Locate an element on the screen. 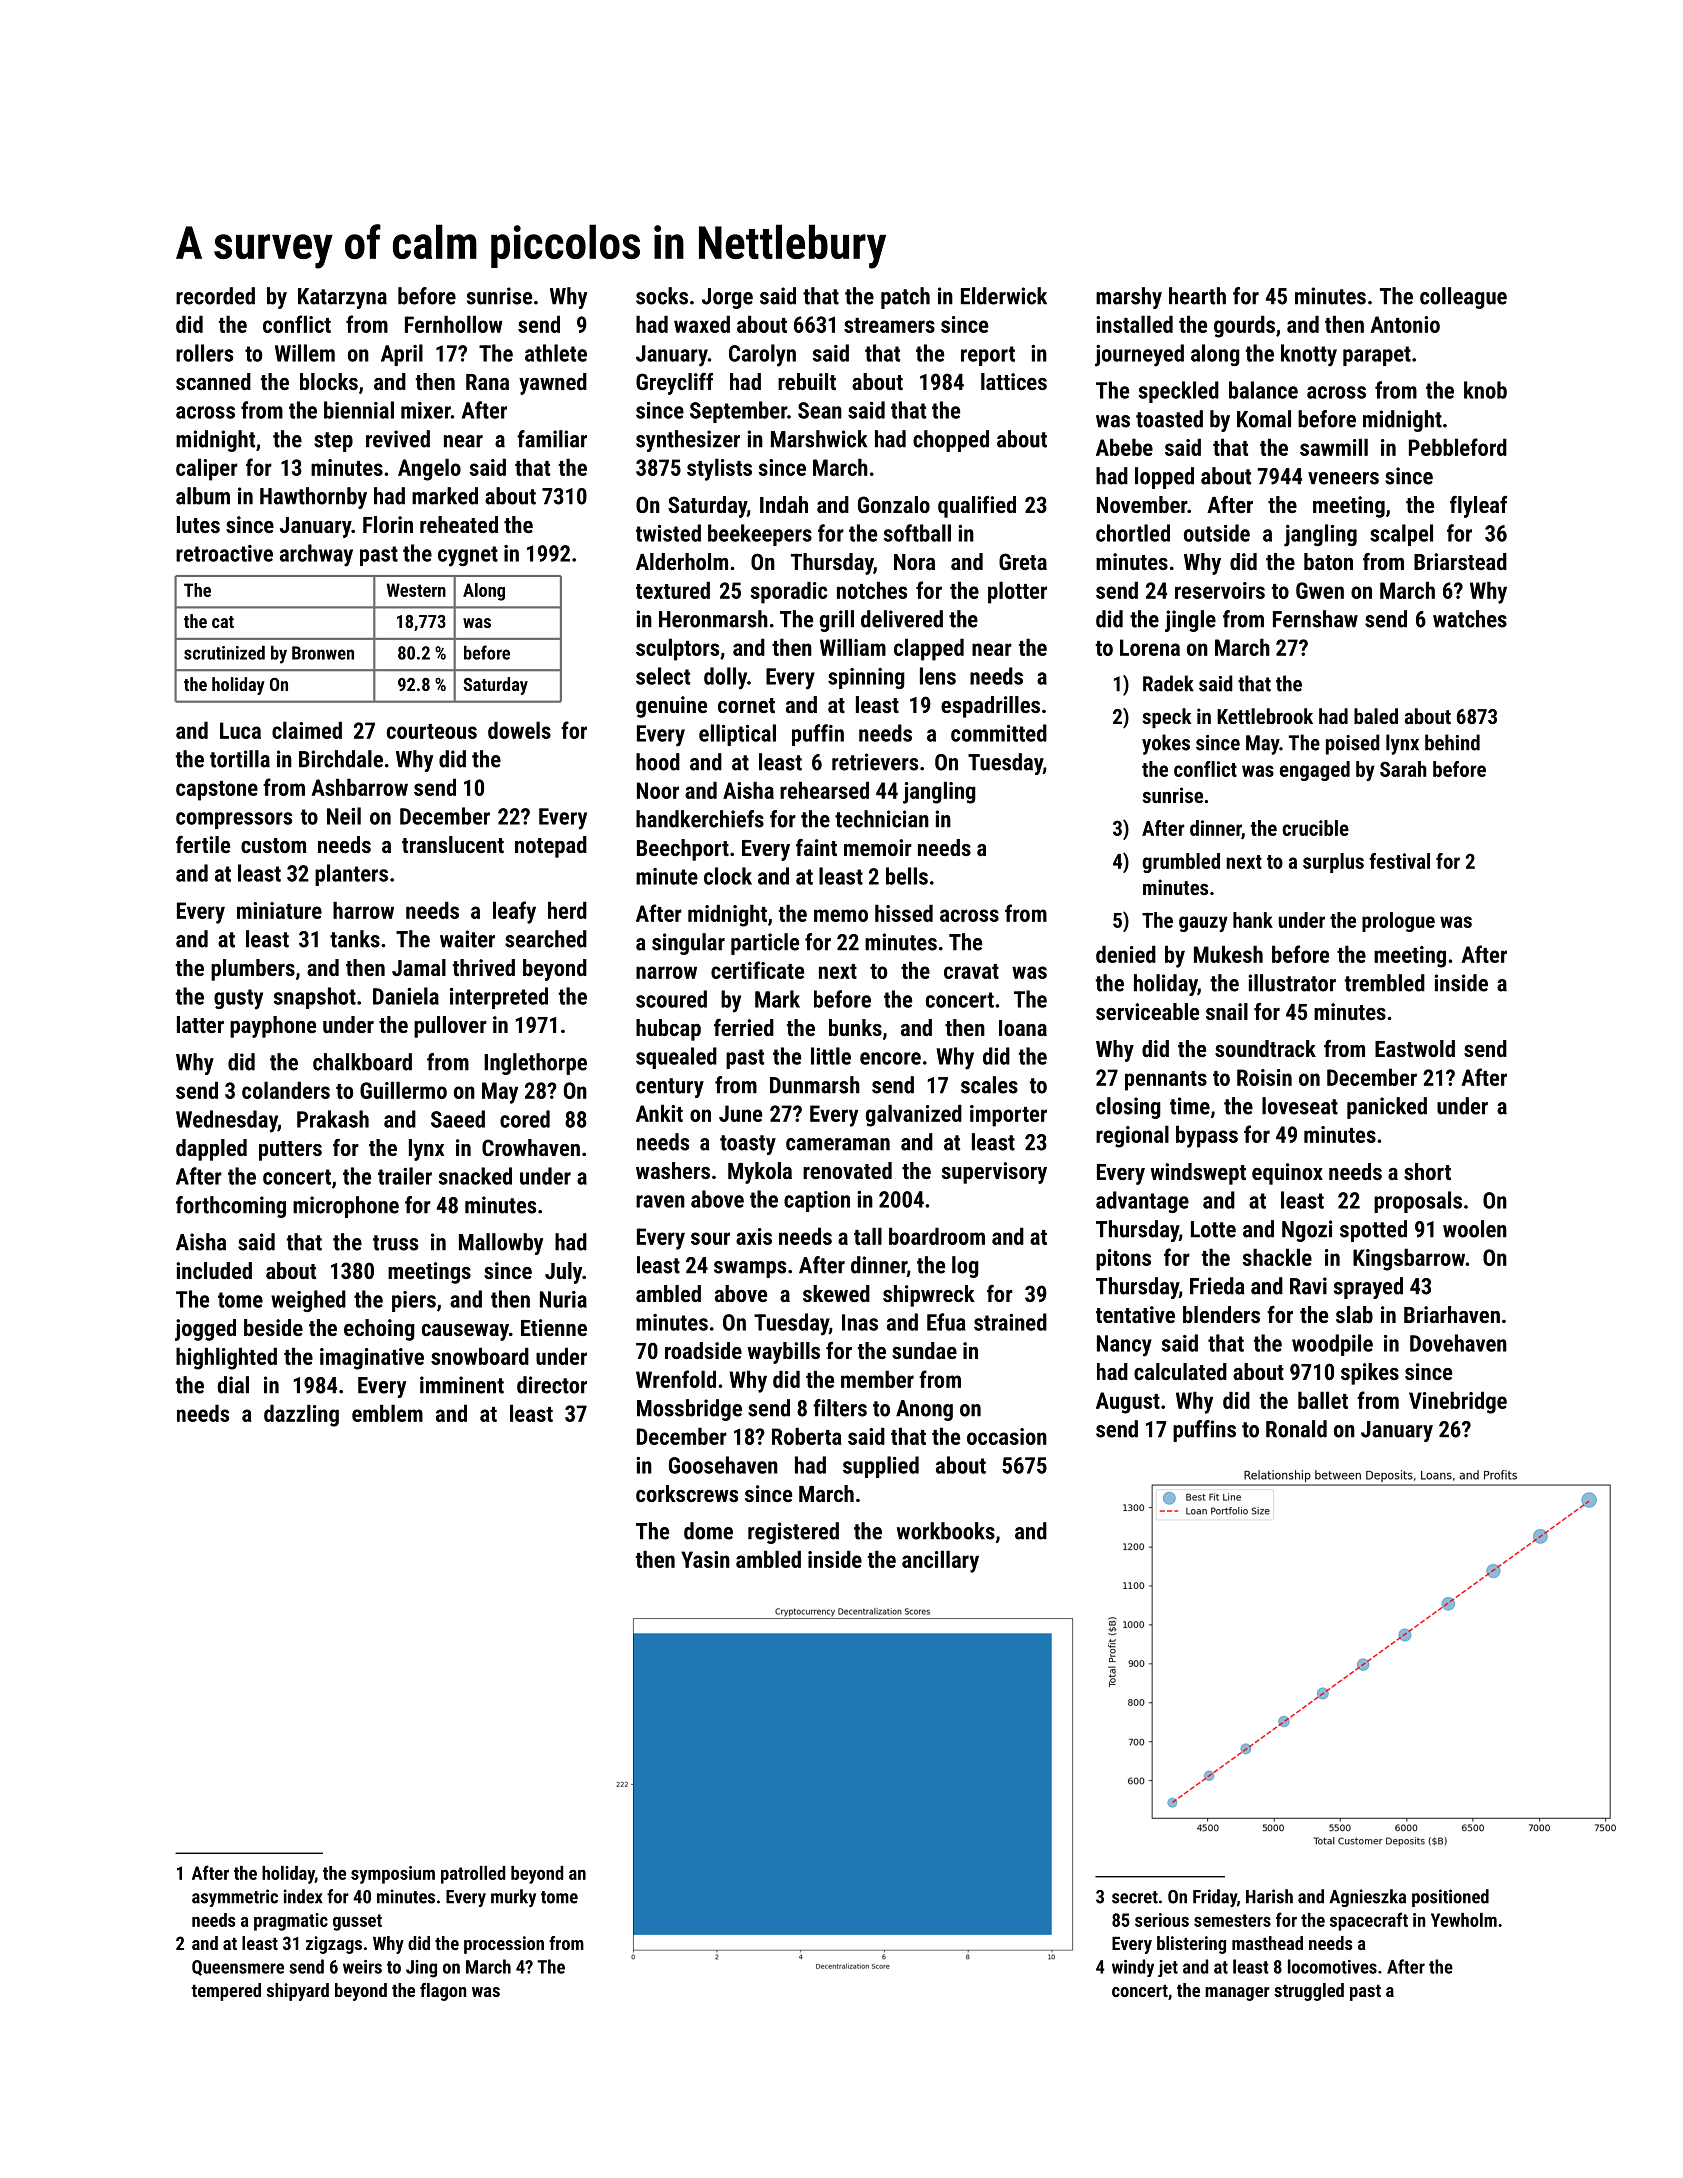 The height and width of the screenshot is (2178, 1683). ancillary is located at coordinates (940, 1561).
